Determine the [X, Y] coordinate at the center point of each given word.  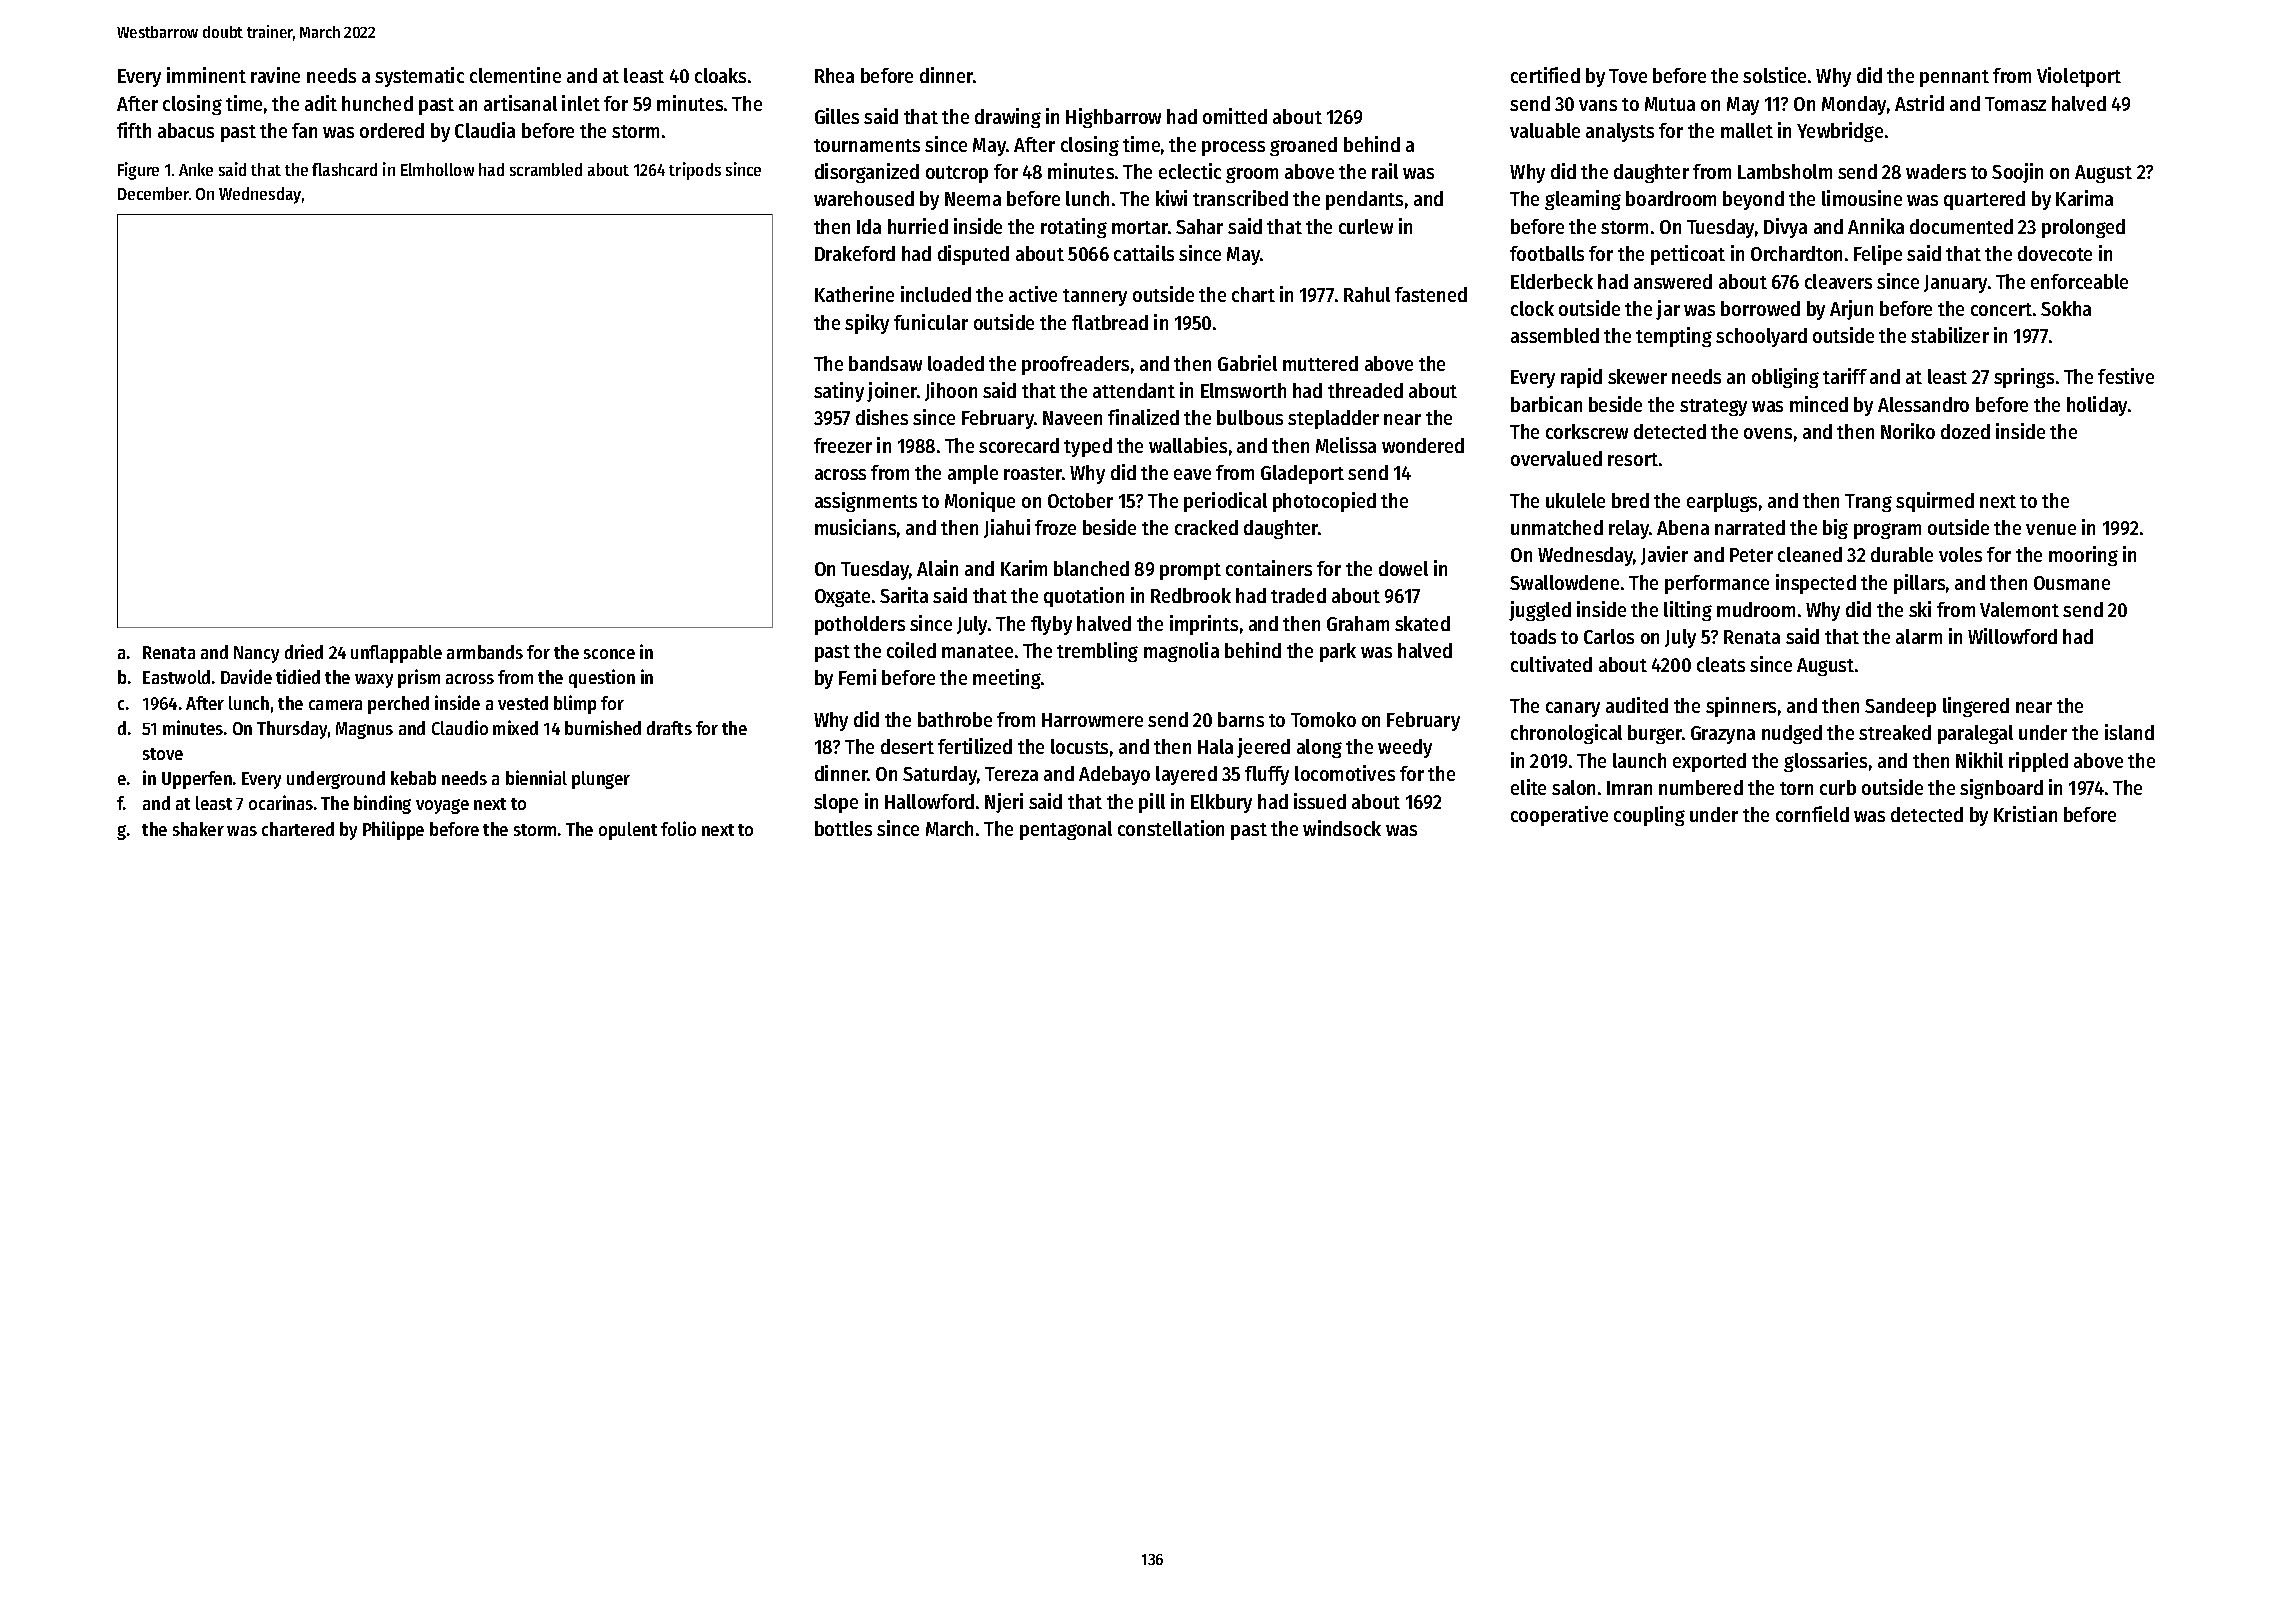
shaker [198, 829]
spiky [867, 324]
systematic [419, 77]
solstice [1774, 75]
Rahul [1367, 294]
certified [1545, 75]
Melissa [1346, 445]
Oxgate [842, 598]
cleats [1721, 664]
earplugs [1722, 502]
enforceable [2079, 281]
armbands [485, 652]
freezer [843, 445]
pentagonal [1066, 830]
